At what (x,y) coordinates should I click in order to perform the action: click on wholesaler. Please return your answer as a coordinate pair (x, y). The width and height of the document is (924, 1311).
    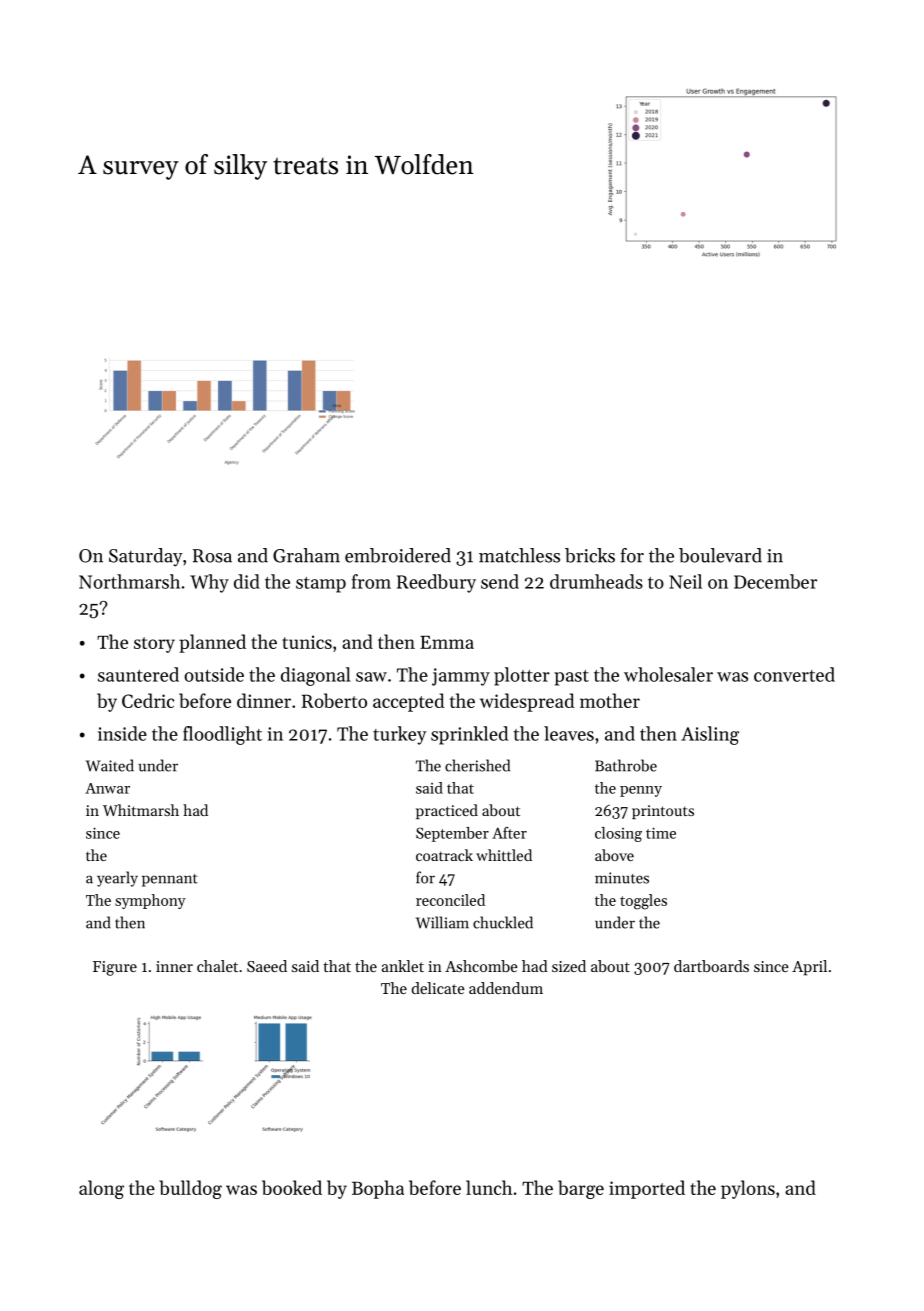
    Looking at the image, I should click on (668, 674).
